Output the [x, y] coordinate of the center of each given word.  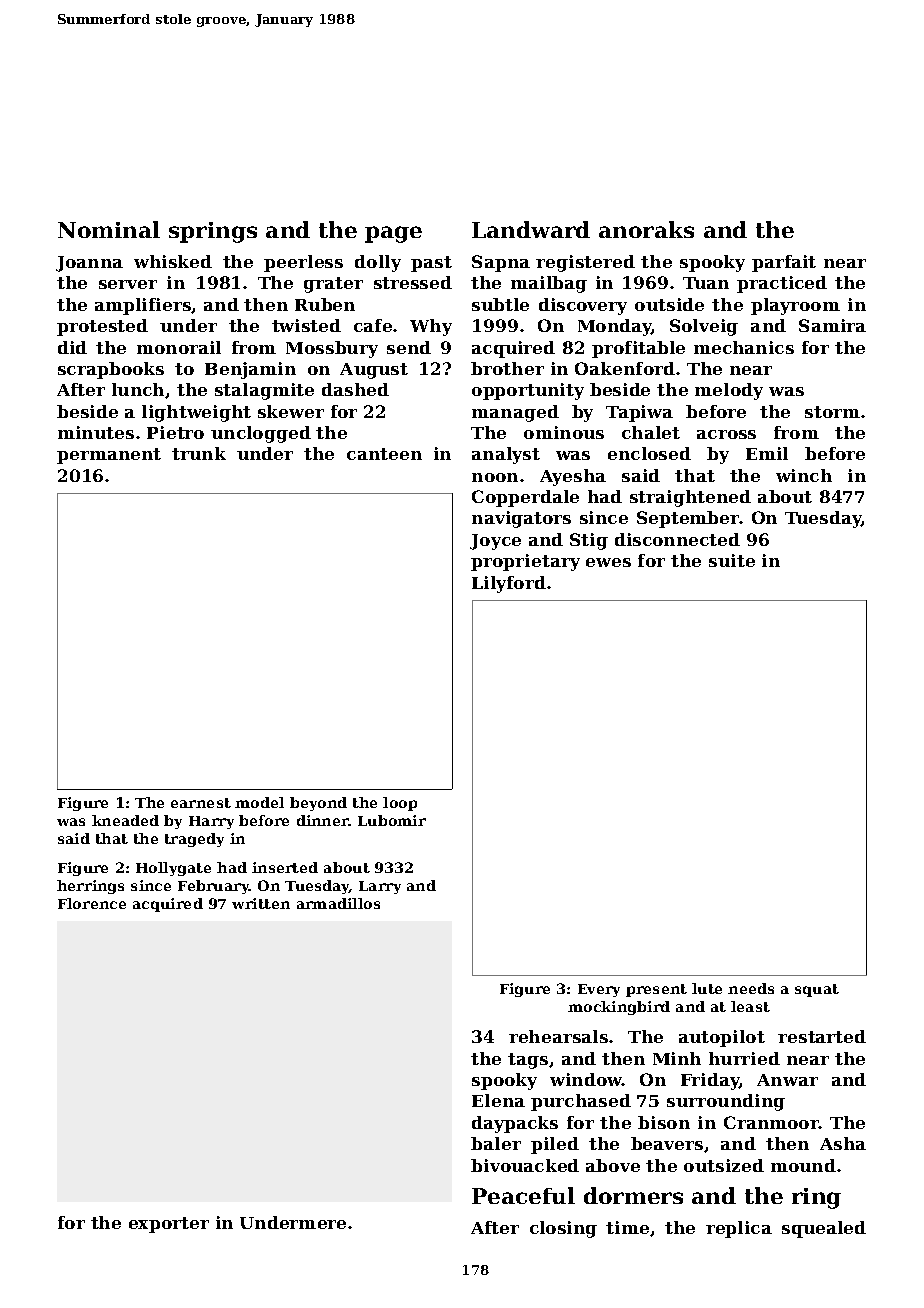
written [261, 903]
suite [732, 560]
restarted [822, 1036]
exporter [169, 1225]
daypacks [515, 1124]
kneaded [125, 820]
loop [400, 804]
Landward [531, 229]
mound [803, 1165]
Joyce [495, 542]
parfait [784, 263]
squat [817, 990]
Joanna [89, 264]
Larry [380, 887]
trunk [199, 453]
